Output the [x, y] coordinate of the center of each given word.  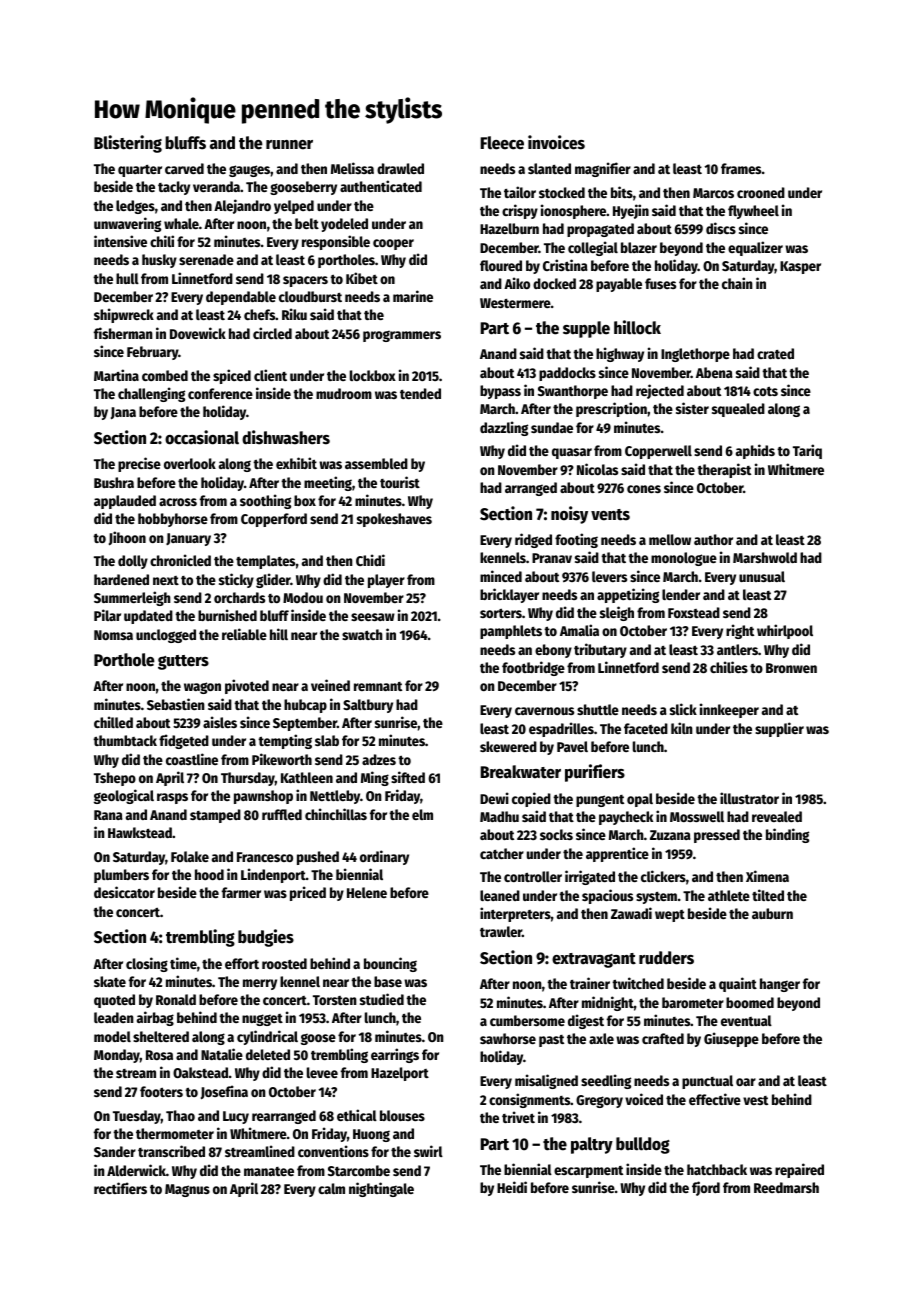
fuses [660, 283]
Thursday [248, 779]
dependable [241, 298]
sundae [552, 427]
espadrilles [561, 729]
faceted [646, 728]
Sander [115, 1151]
